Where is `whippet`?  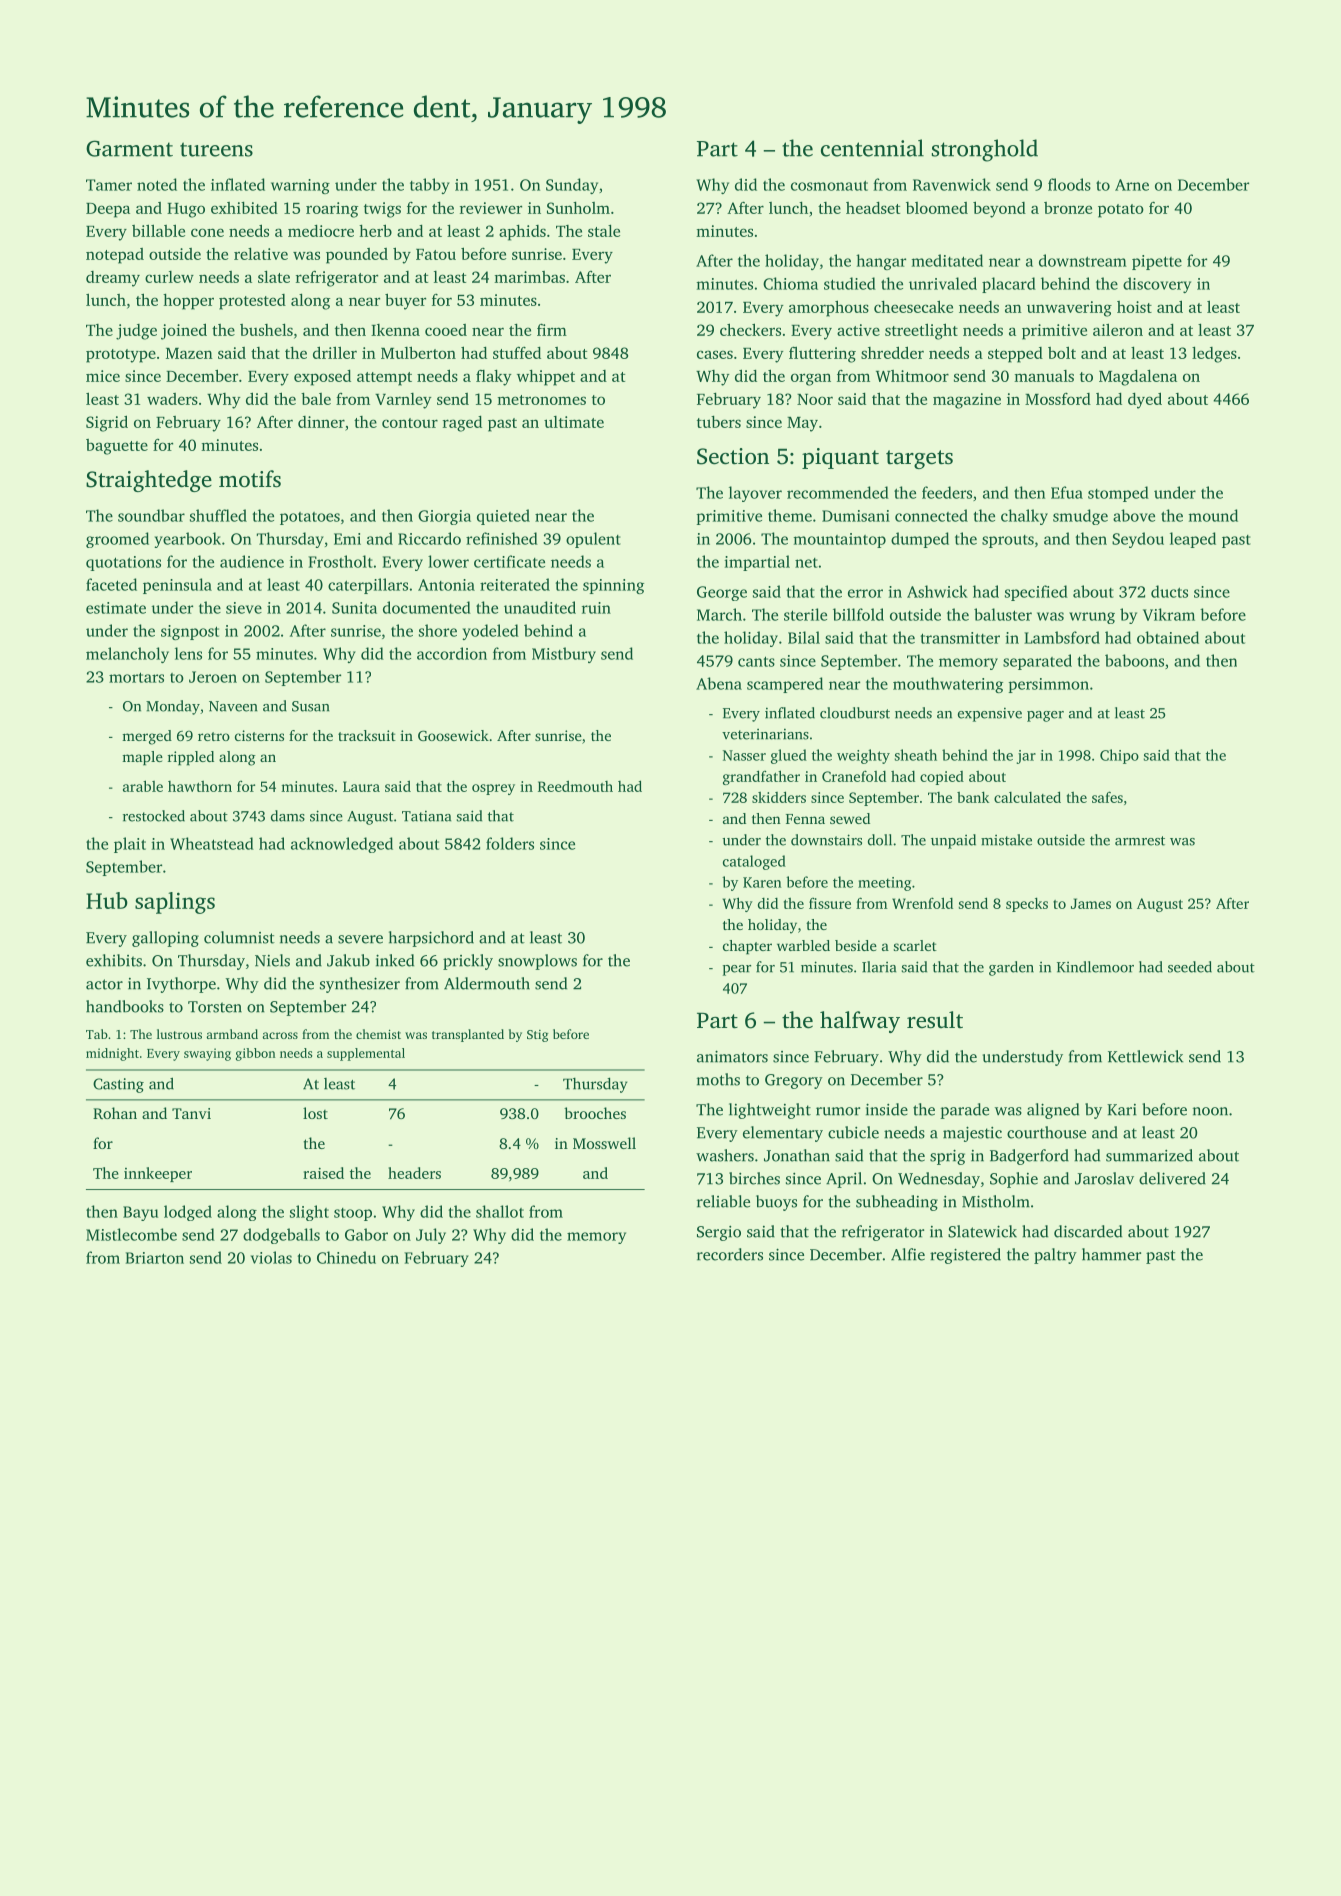
whippet is located at coordinates (546, 378).
